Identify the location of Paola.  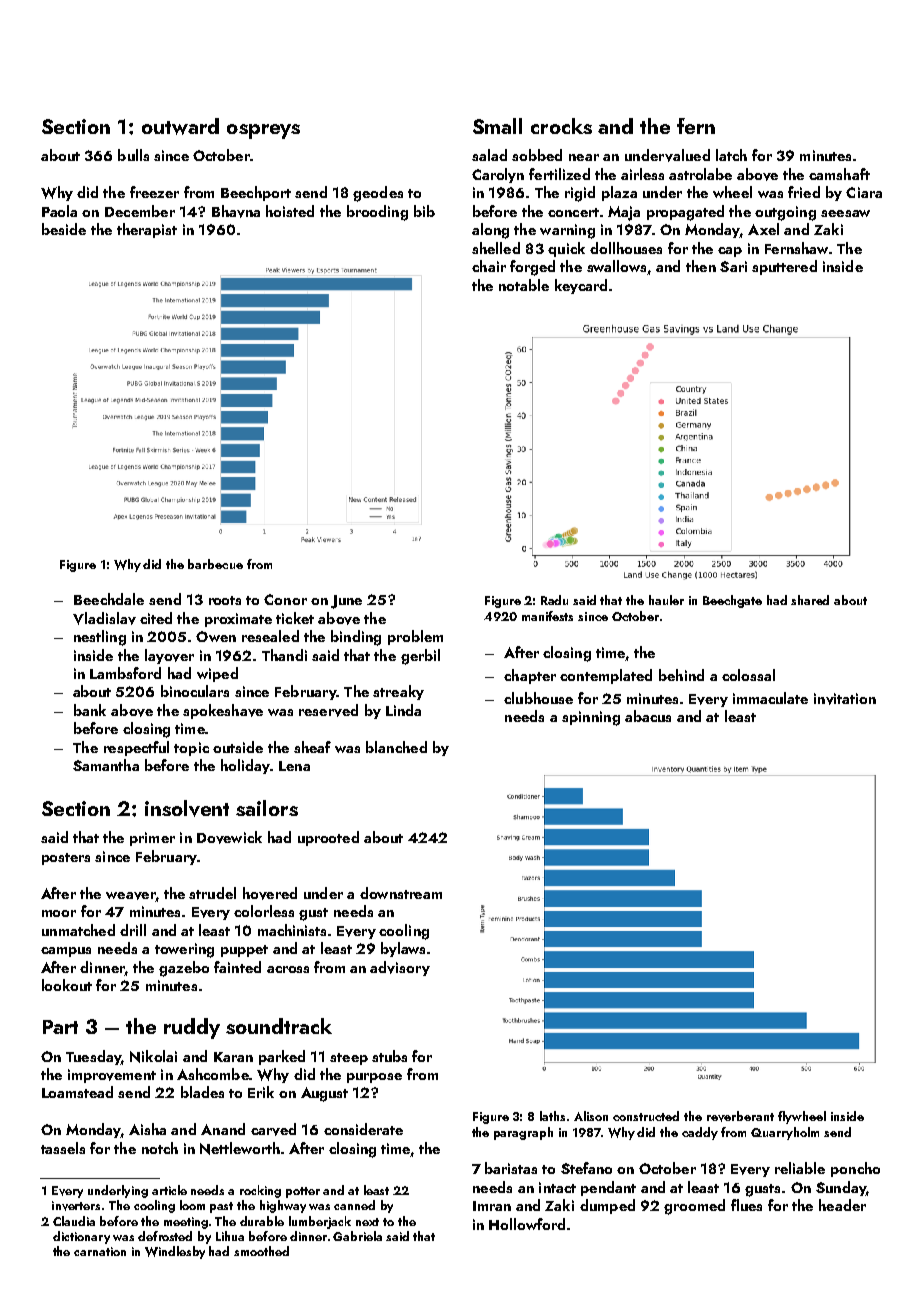
(59, 211).
